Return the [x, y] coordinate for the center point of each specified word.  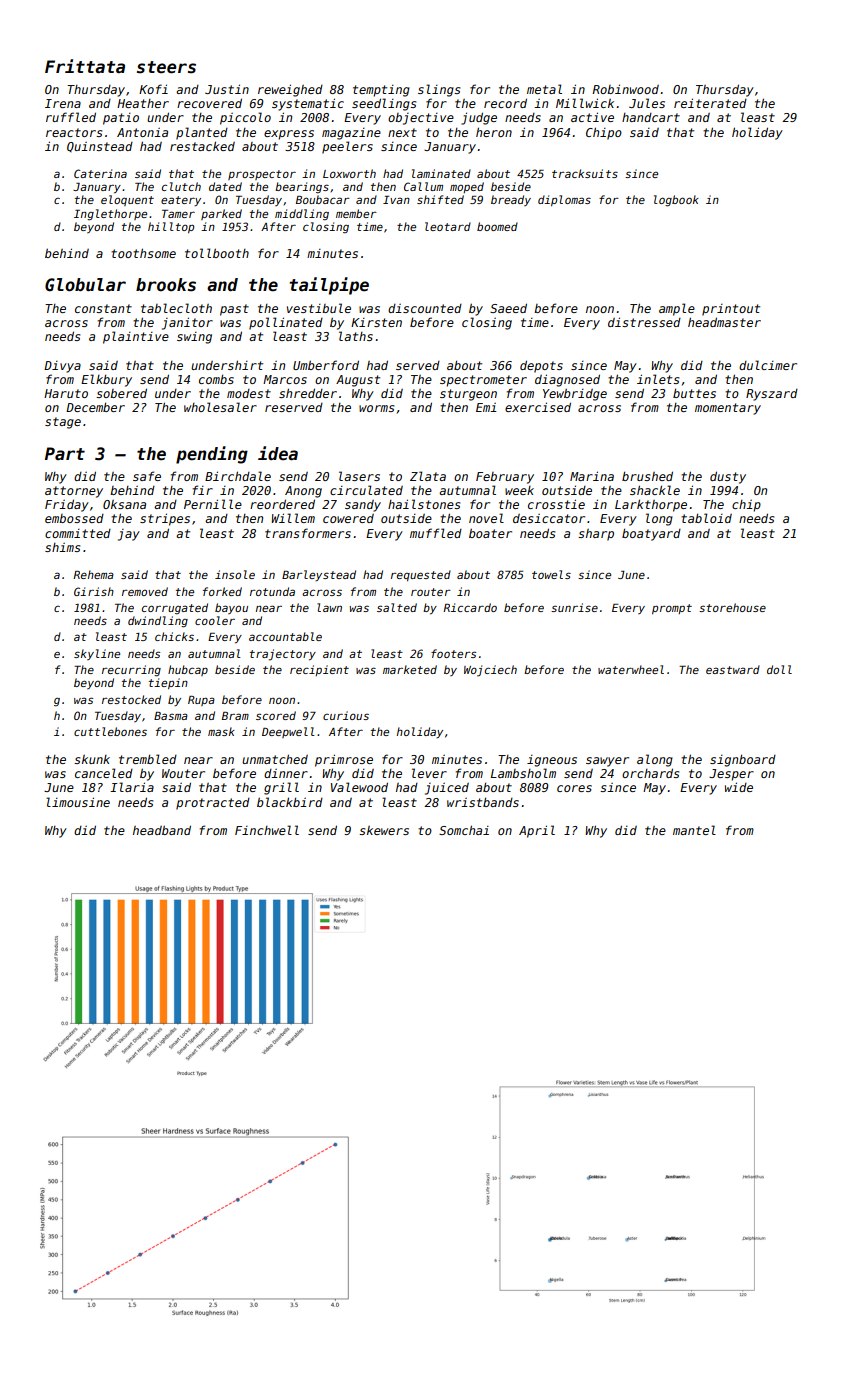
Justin [227, 89]
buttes [694, 393]
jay [129, 535]
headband [162, 830]
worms [376, 408]
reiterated [710, 103]
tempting [381, 91]
